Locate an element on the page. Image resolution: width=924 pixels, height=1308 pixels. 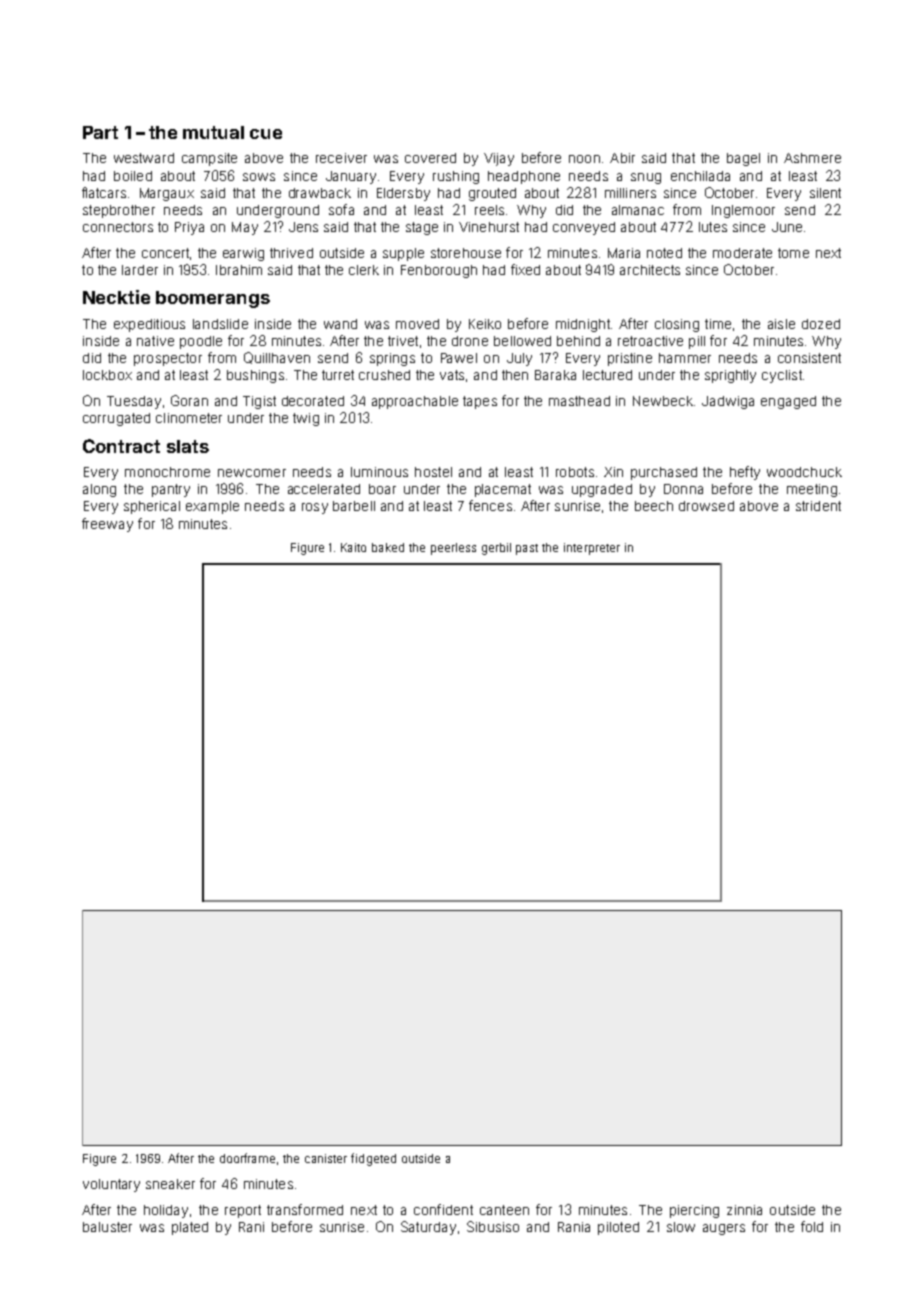
Part is located at coordinates (100, 132).
